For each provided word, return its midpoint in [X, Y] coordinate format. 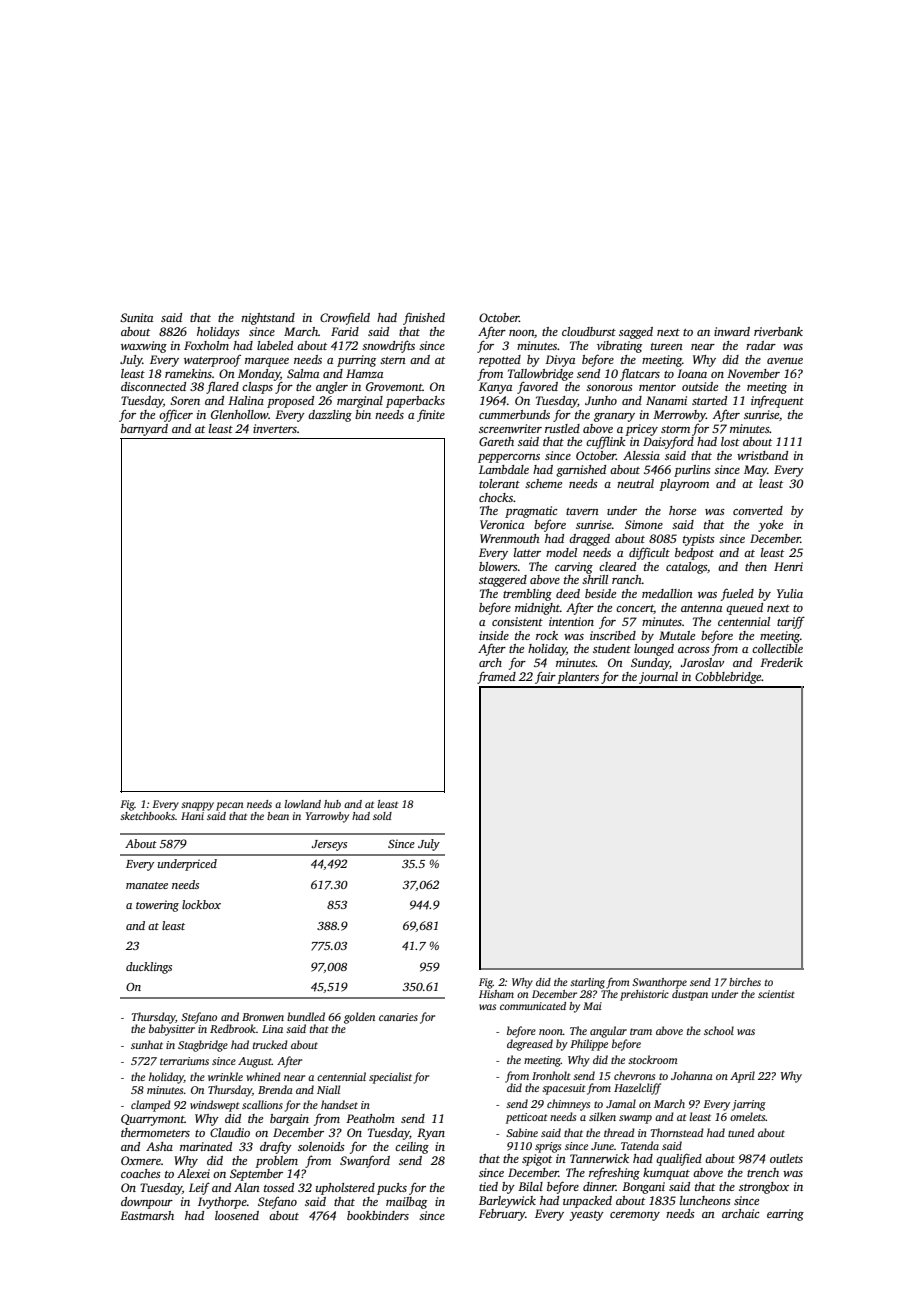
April [742, 1077]
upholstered [345, 1189]
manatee [147, 885]
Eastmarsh [147, 1215]
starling [587, 983]
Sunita [136, 317]
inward [732, 331]
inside [494, 635]
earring [785, 1215]
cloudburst [589, 331]
